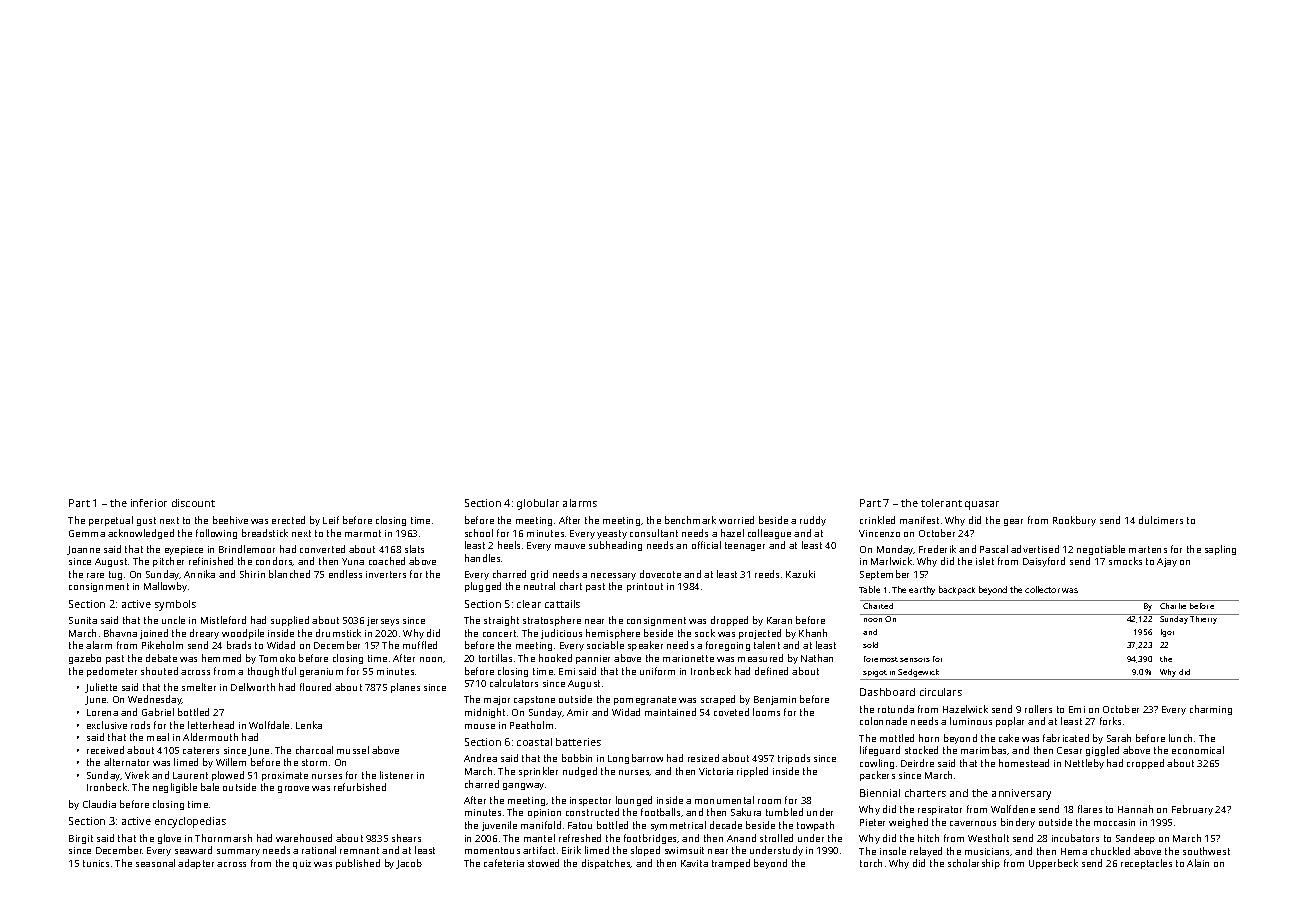  Describe the element at coordinates (239, 645) in the document. I see `brads` at that location.
